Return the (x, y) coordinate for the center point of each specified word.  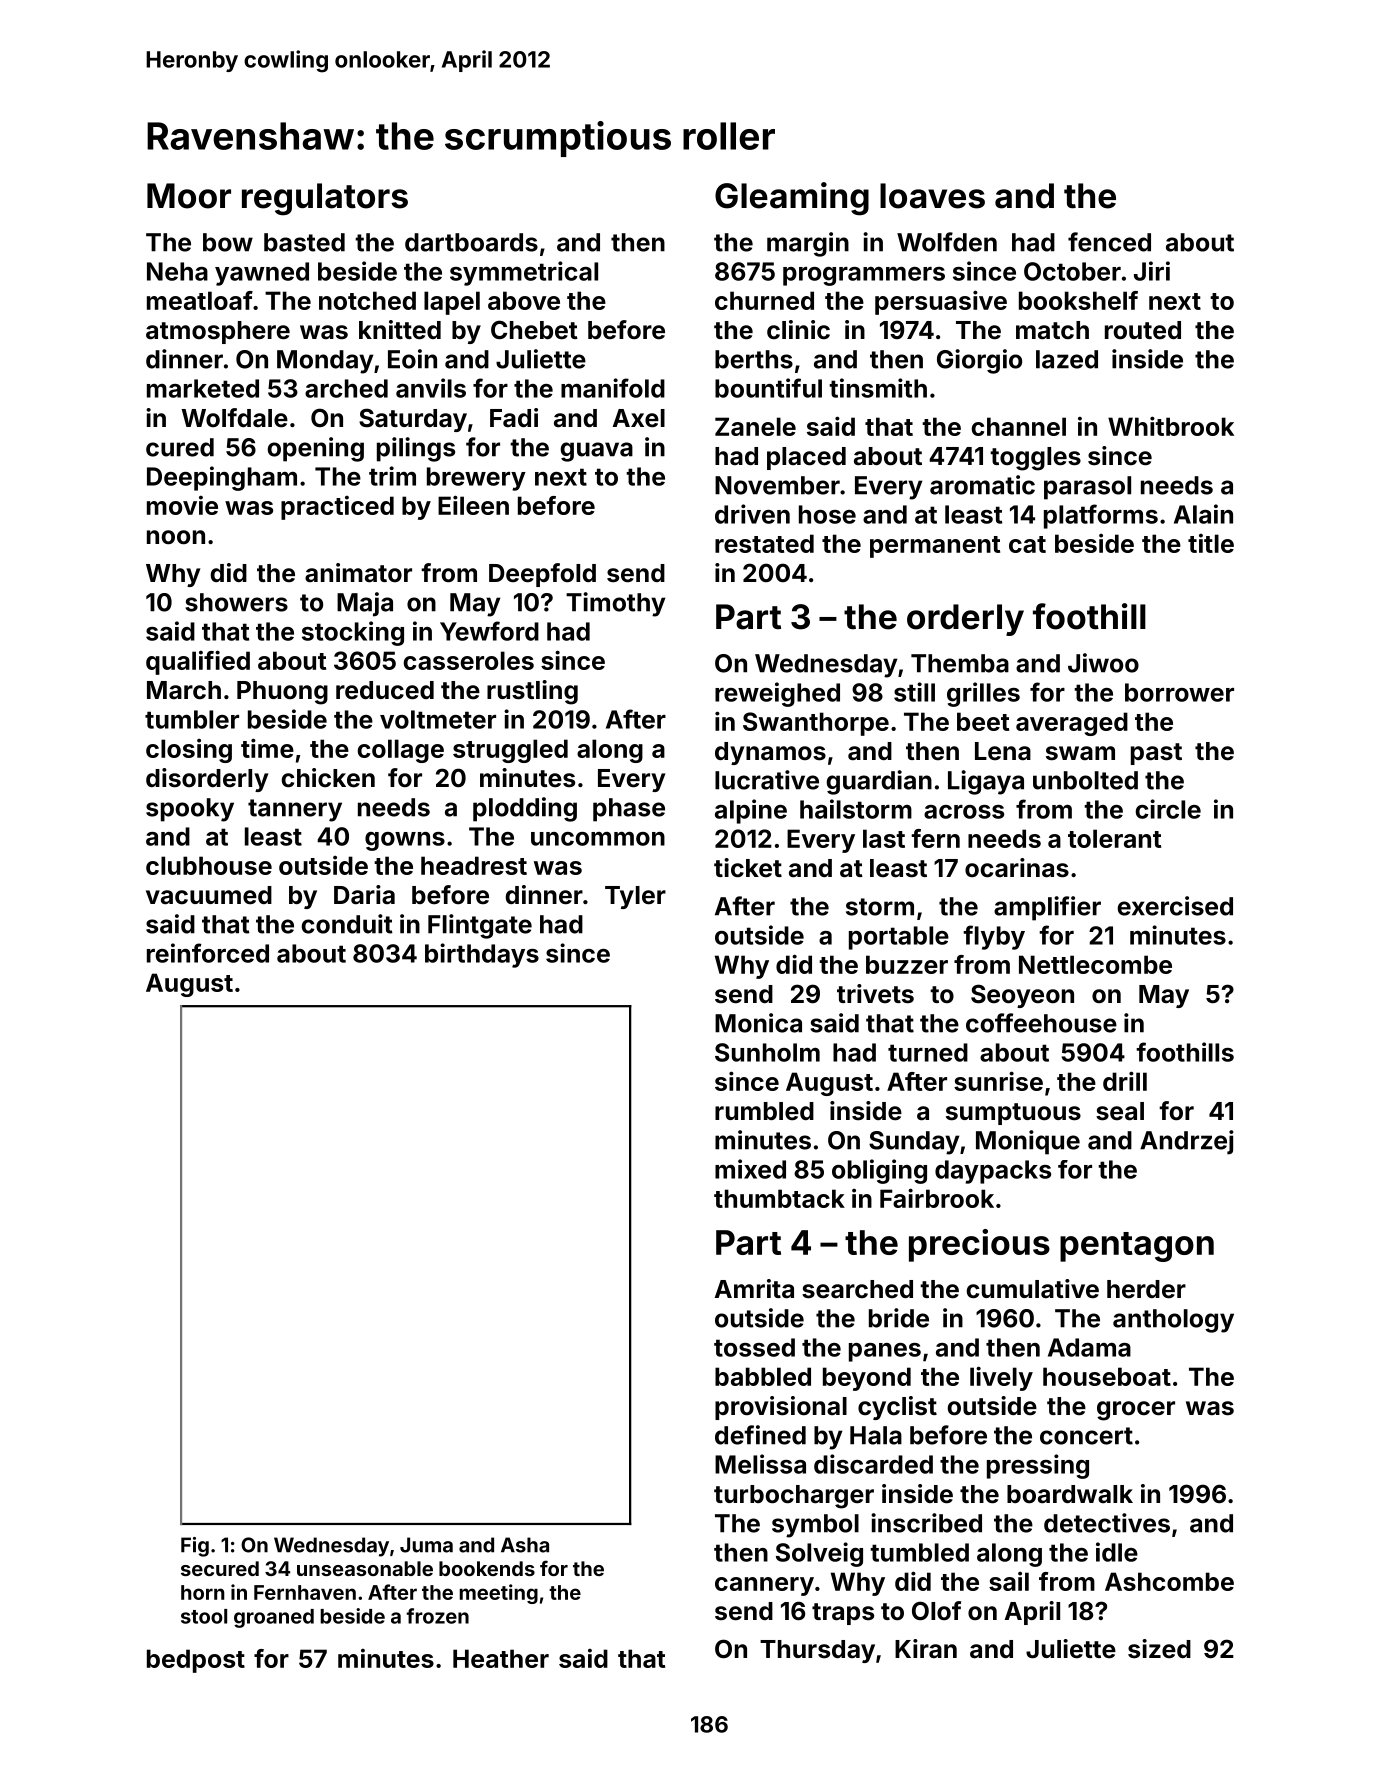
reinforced (208, 953)
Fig (195, 1547)
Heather (501, 1658)
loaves (932, 196)
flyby (994, 937)
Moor (189, 196)
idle (1117, 1552)
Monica (758, 1023)
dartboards (471, 242)
